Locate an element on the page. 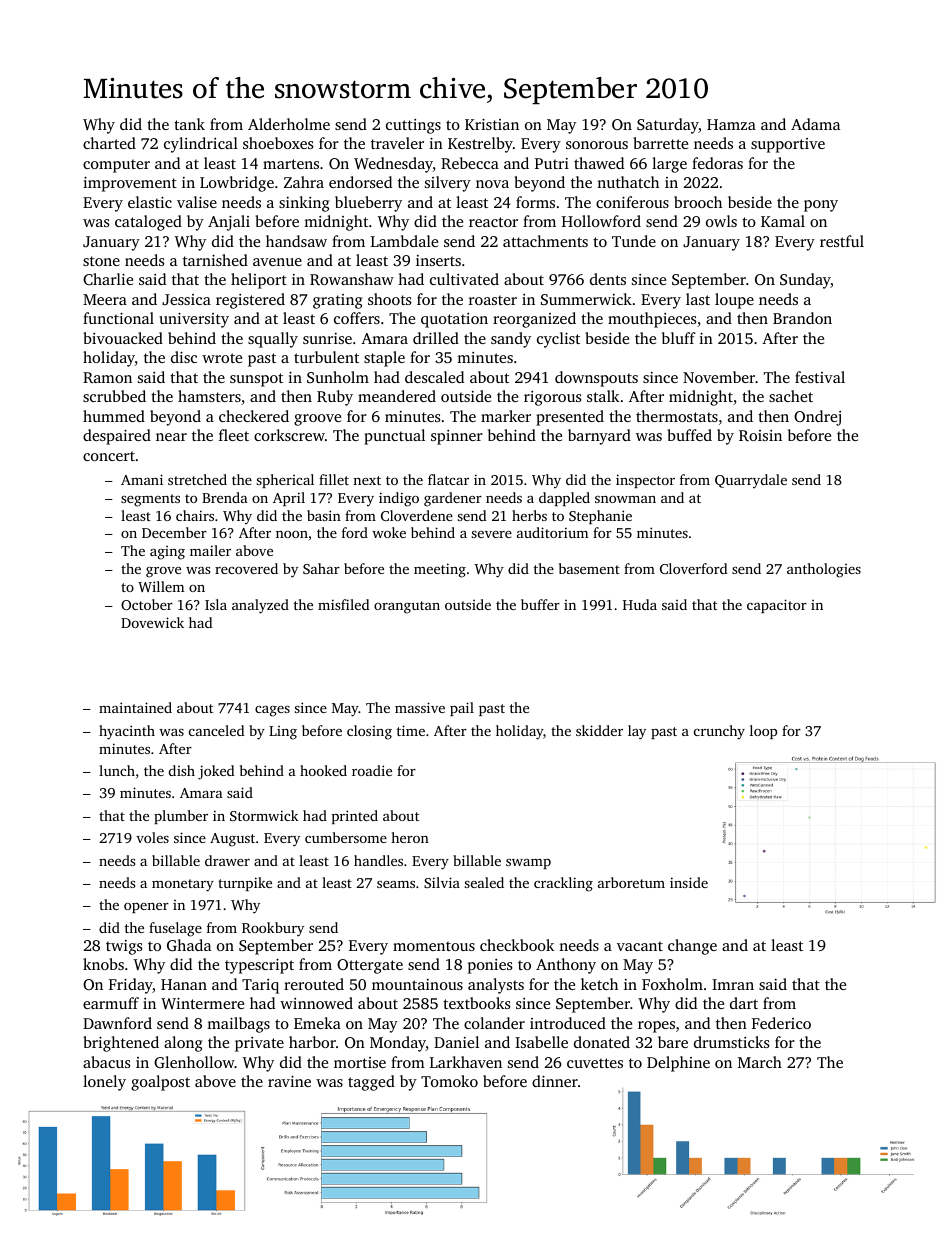  twigs is located at coordinates (124, 947).
